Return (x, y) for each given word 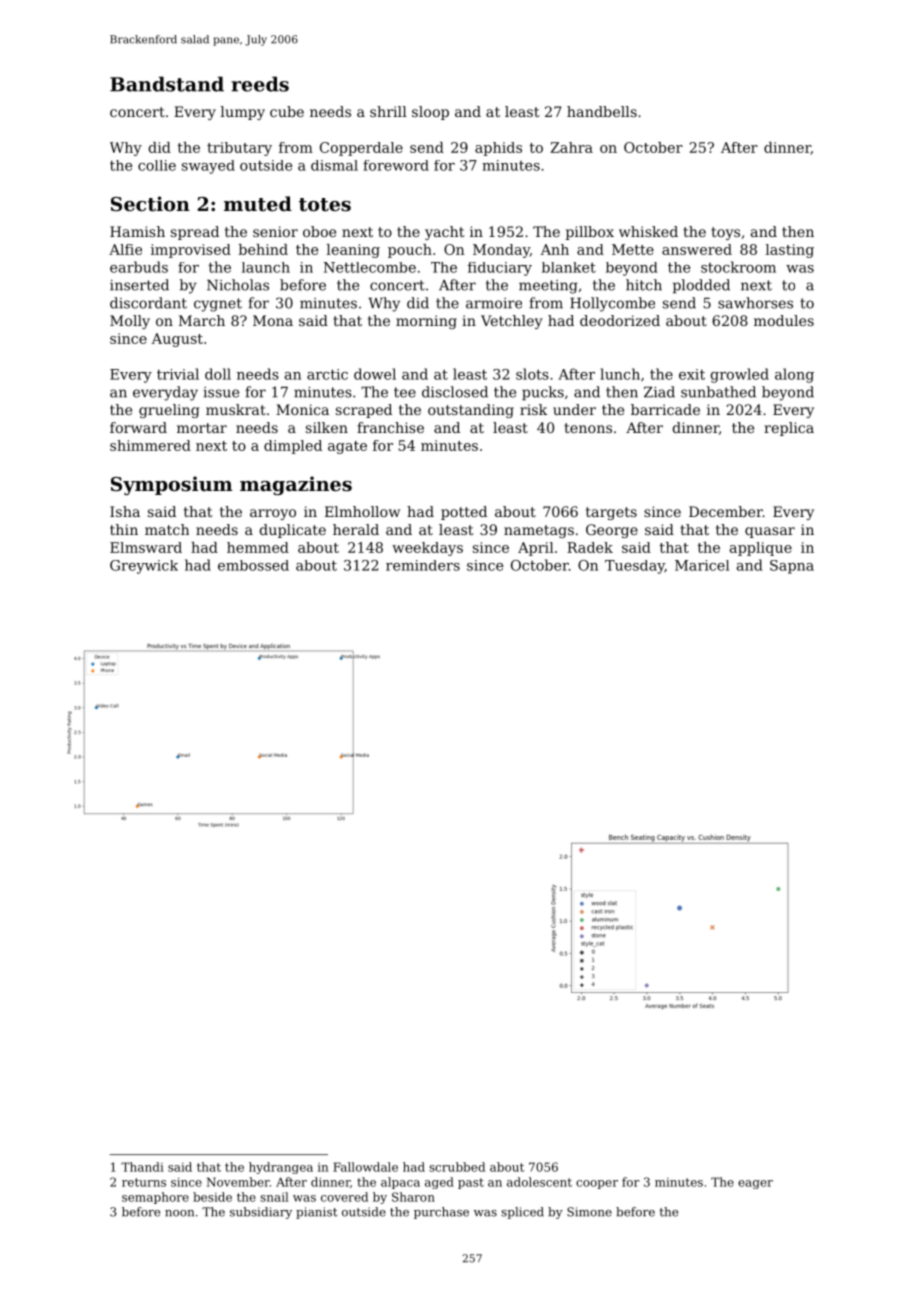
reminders (423, 565)
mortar (202, 428)
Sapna (792, 567)
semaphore (155, 1198)
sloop (430, 113)
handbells (602, 111)
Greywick (144, 567)
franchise (390, 427)
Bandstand (167, 84)
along (794, 375)
